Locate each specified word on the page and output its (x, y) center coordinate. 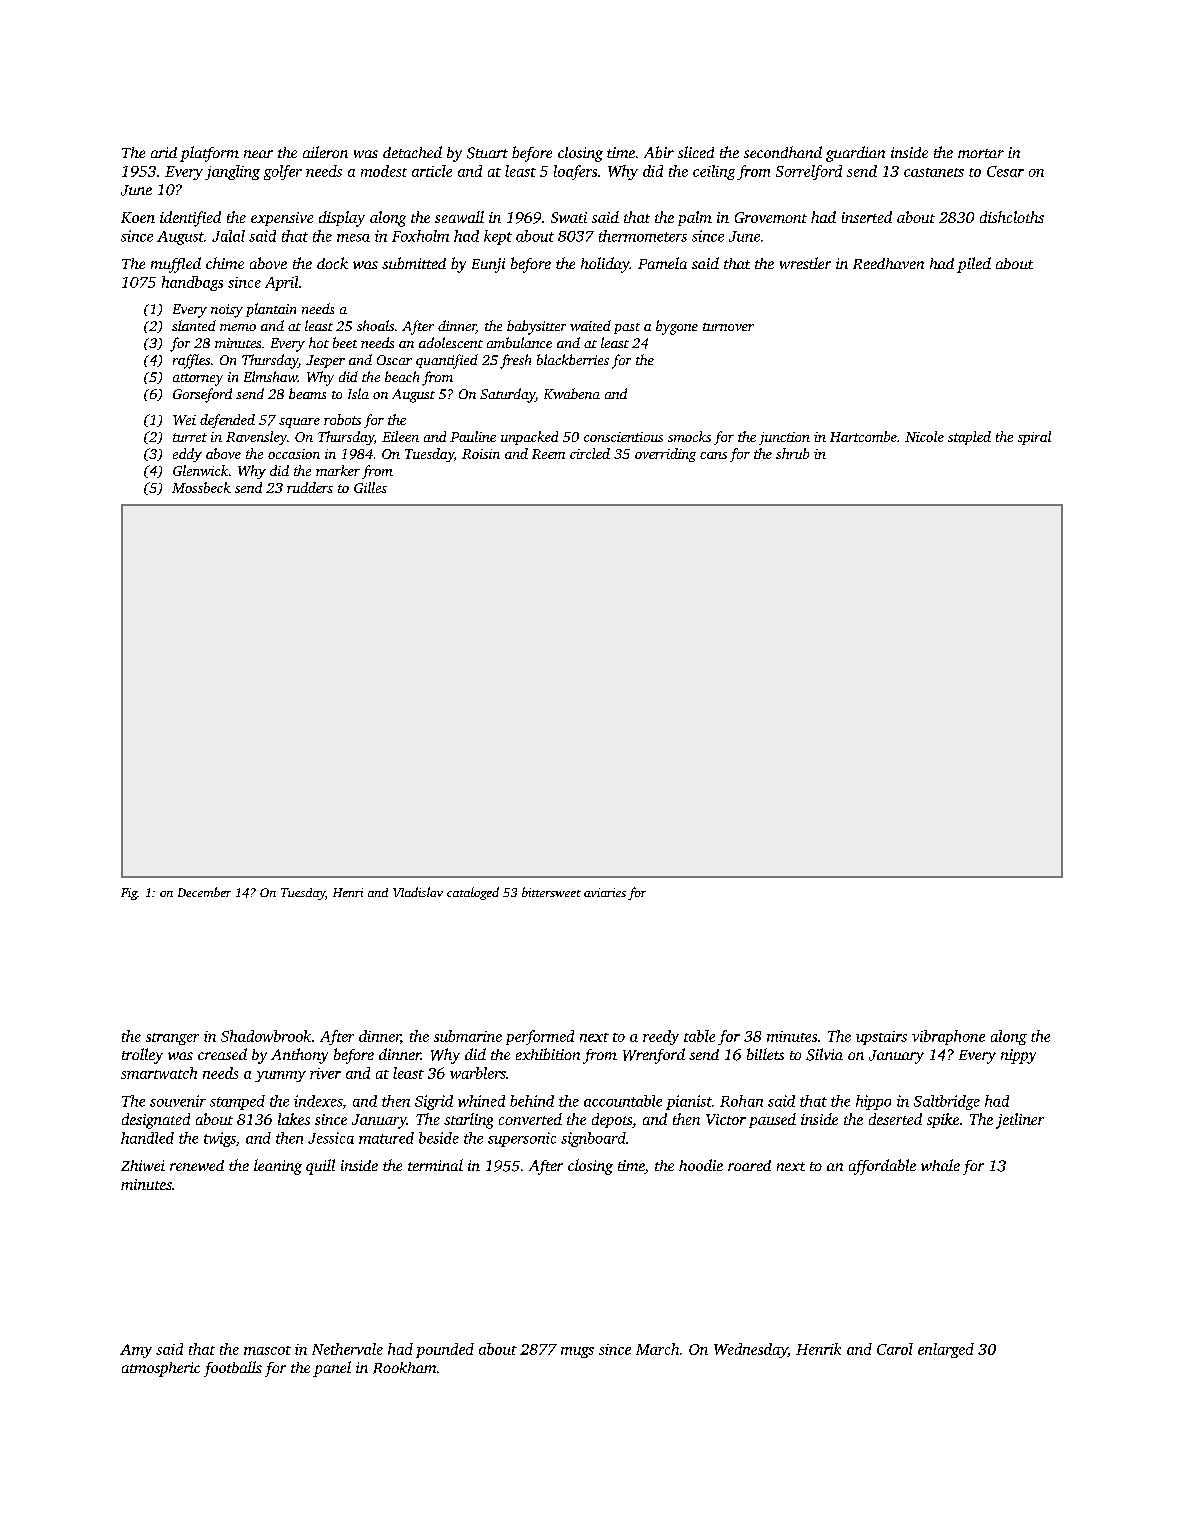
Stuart (487, 153)
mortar (981, 153)
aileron (325, 152)
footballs (233, 1369)
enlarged (946, 1350)
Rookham (404, 1368)
